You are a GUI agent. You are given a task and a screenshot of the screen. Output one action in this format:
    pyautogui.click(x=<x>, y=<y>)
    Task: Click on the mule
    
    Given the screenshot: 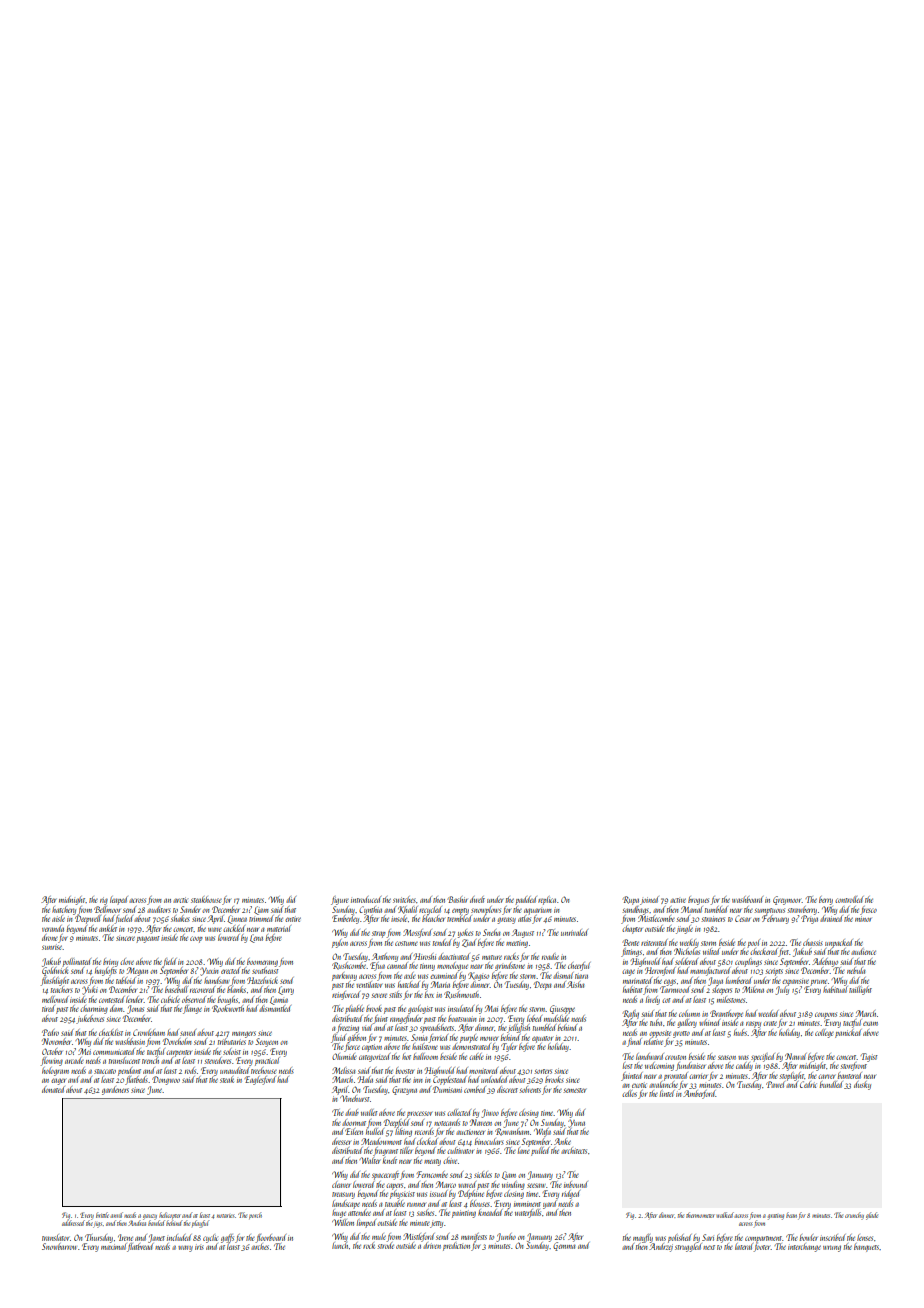 What is the action you would take?
    pyautogui.click(x=379, y=1236)
